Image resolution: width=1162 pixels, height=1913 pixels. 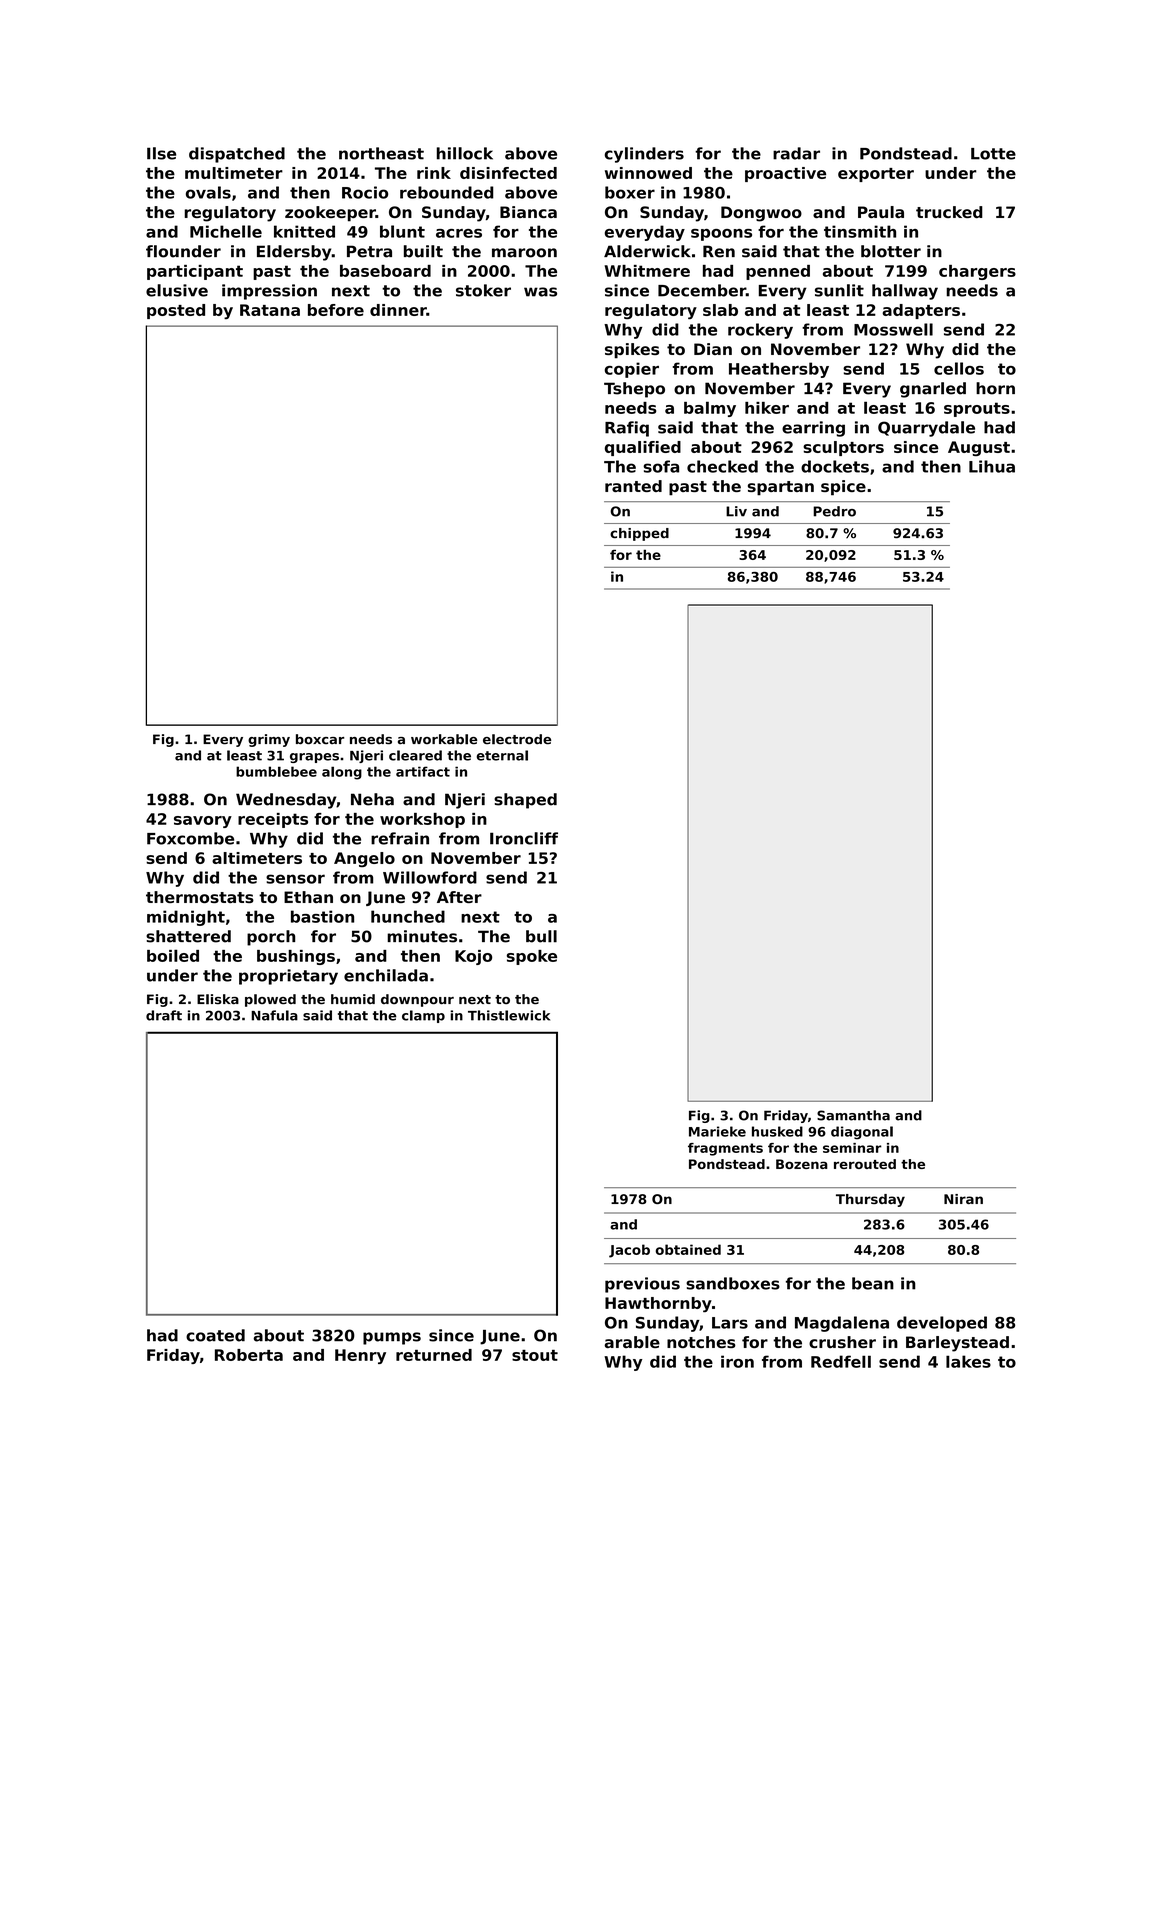 What do you see at coordinates (360, 1356) in the screenshot?
I see `Henry` at bounding box center [360, 1356].
